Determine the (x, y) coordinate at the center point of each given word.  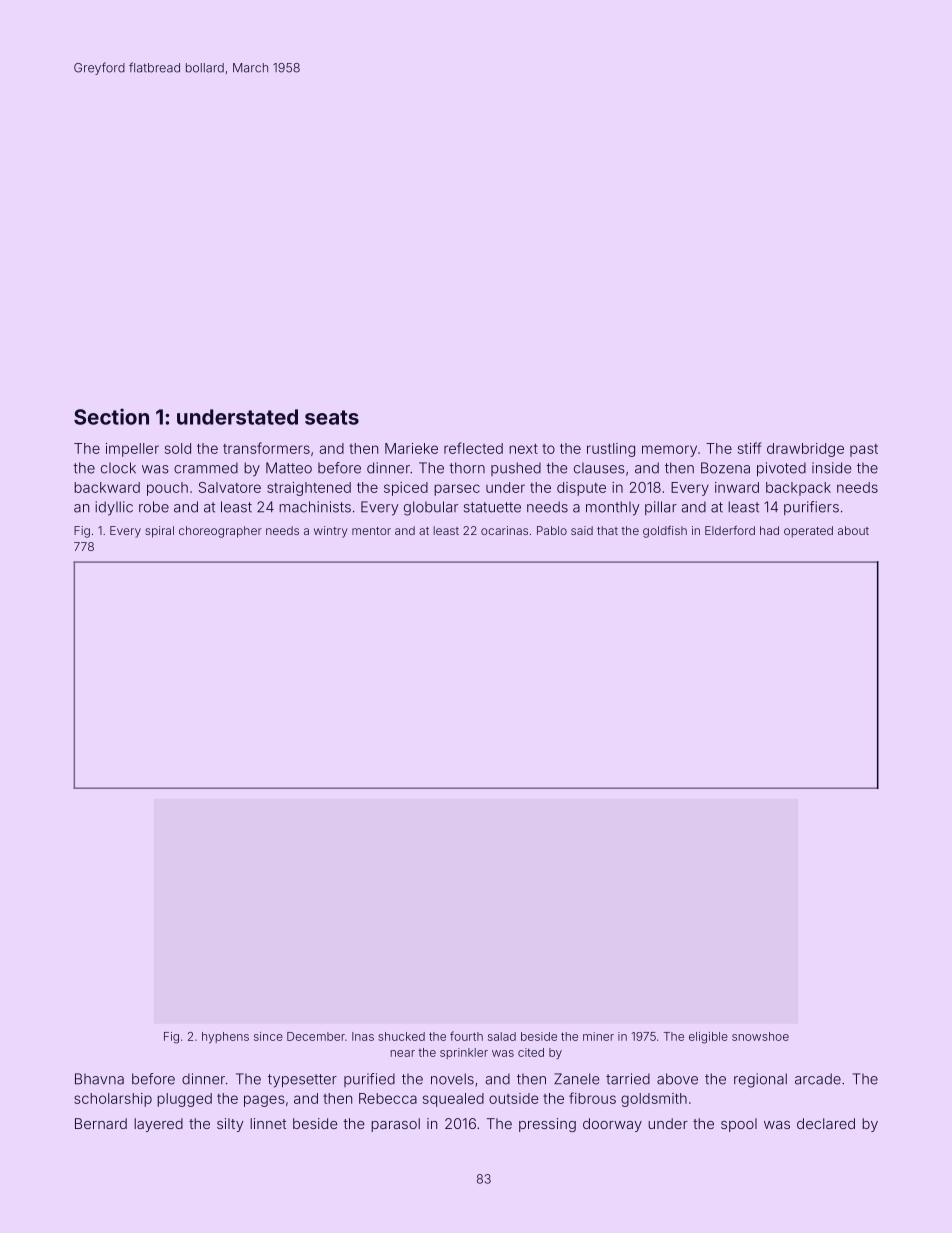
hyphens (225, 1037)
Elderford (730, 530)
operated (808, 532)
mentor (371, 531)
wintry (331, 532)
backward (107, 487)
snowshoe (760, 1036)
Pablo (552, 530)
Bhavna (99, 1079)
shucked (401, 1036)
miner (598, 1036)
